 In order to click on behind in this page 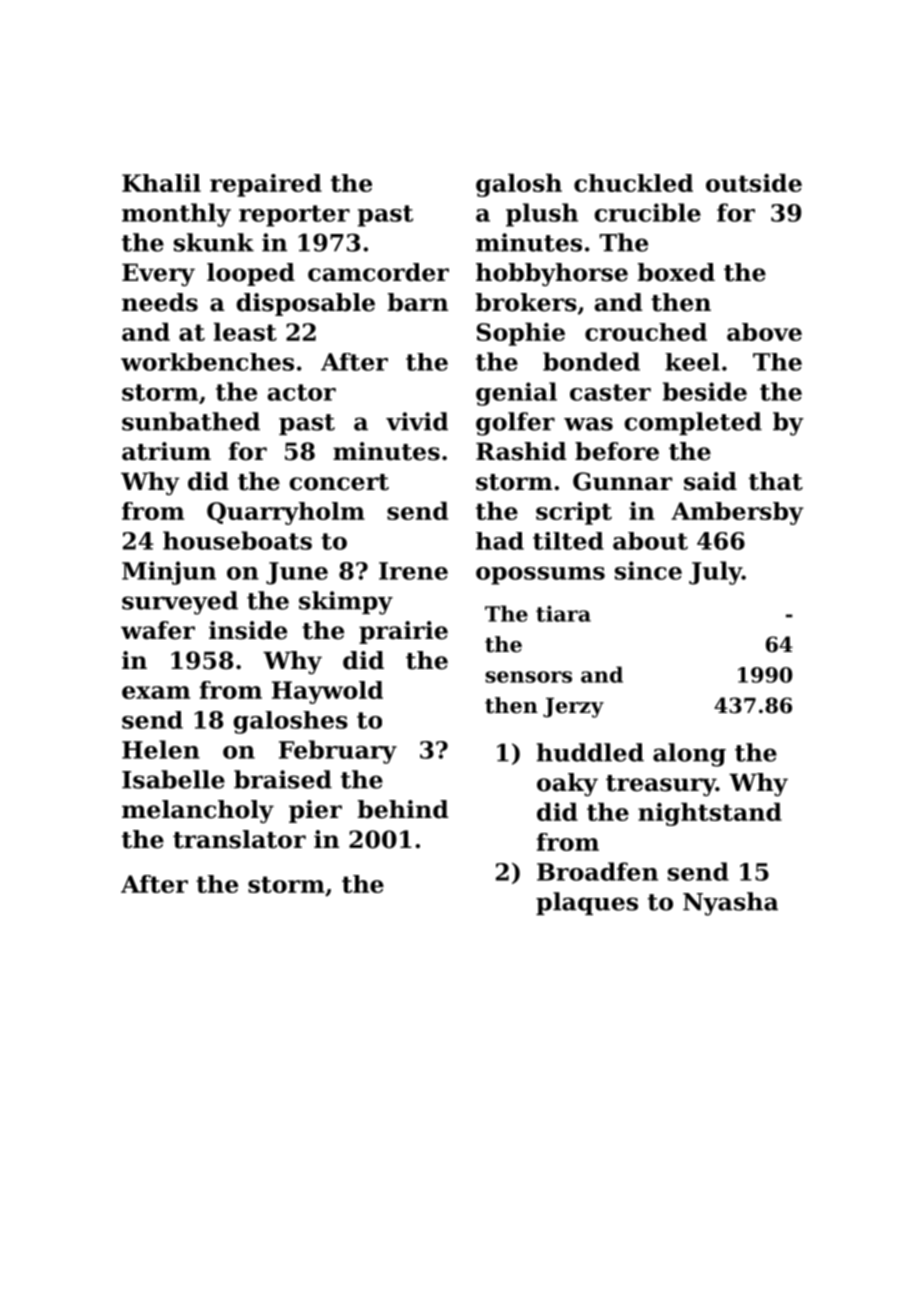, I will do `click(403, 809)`.
